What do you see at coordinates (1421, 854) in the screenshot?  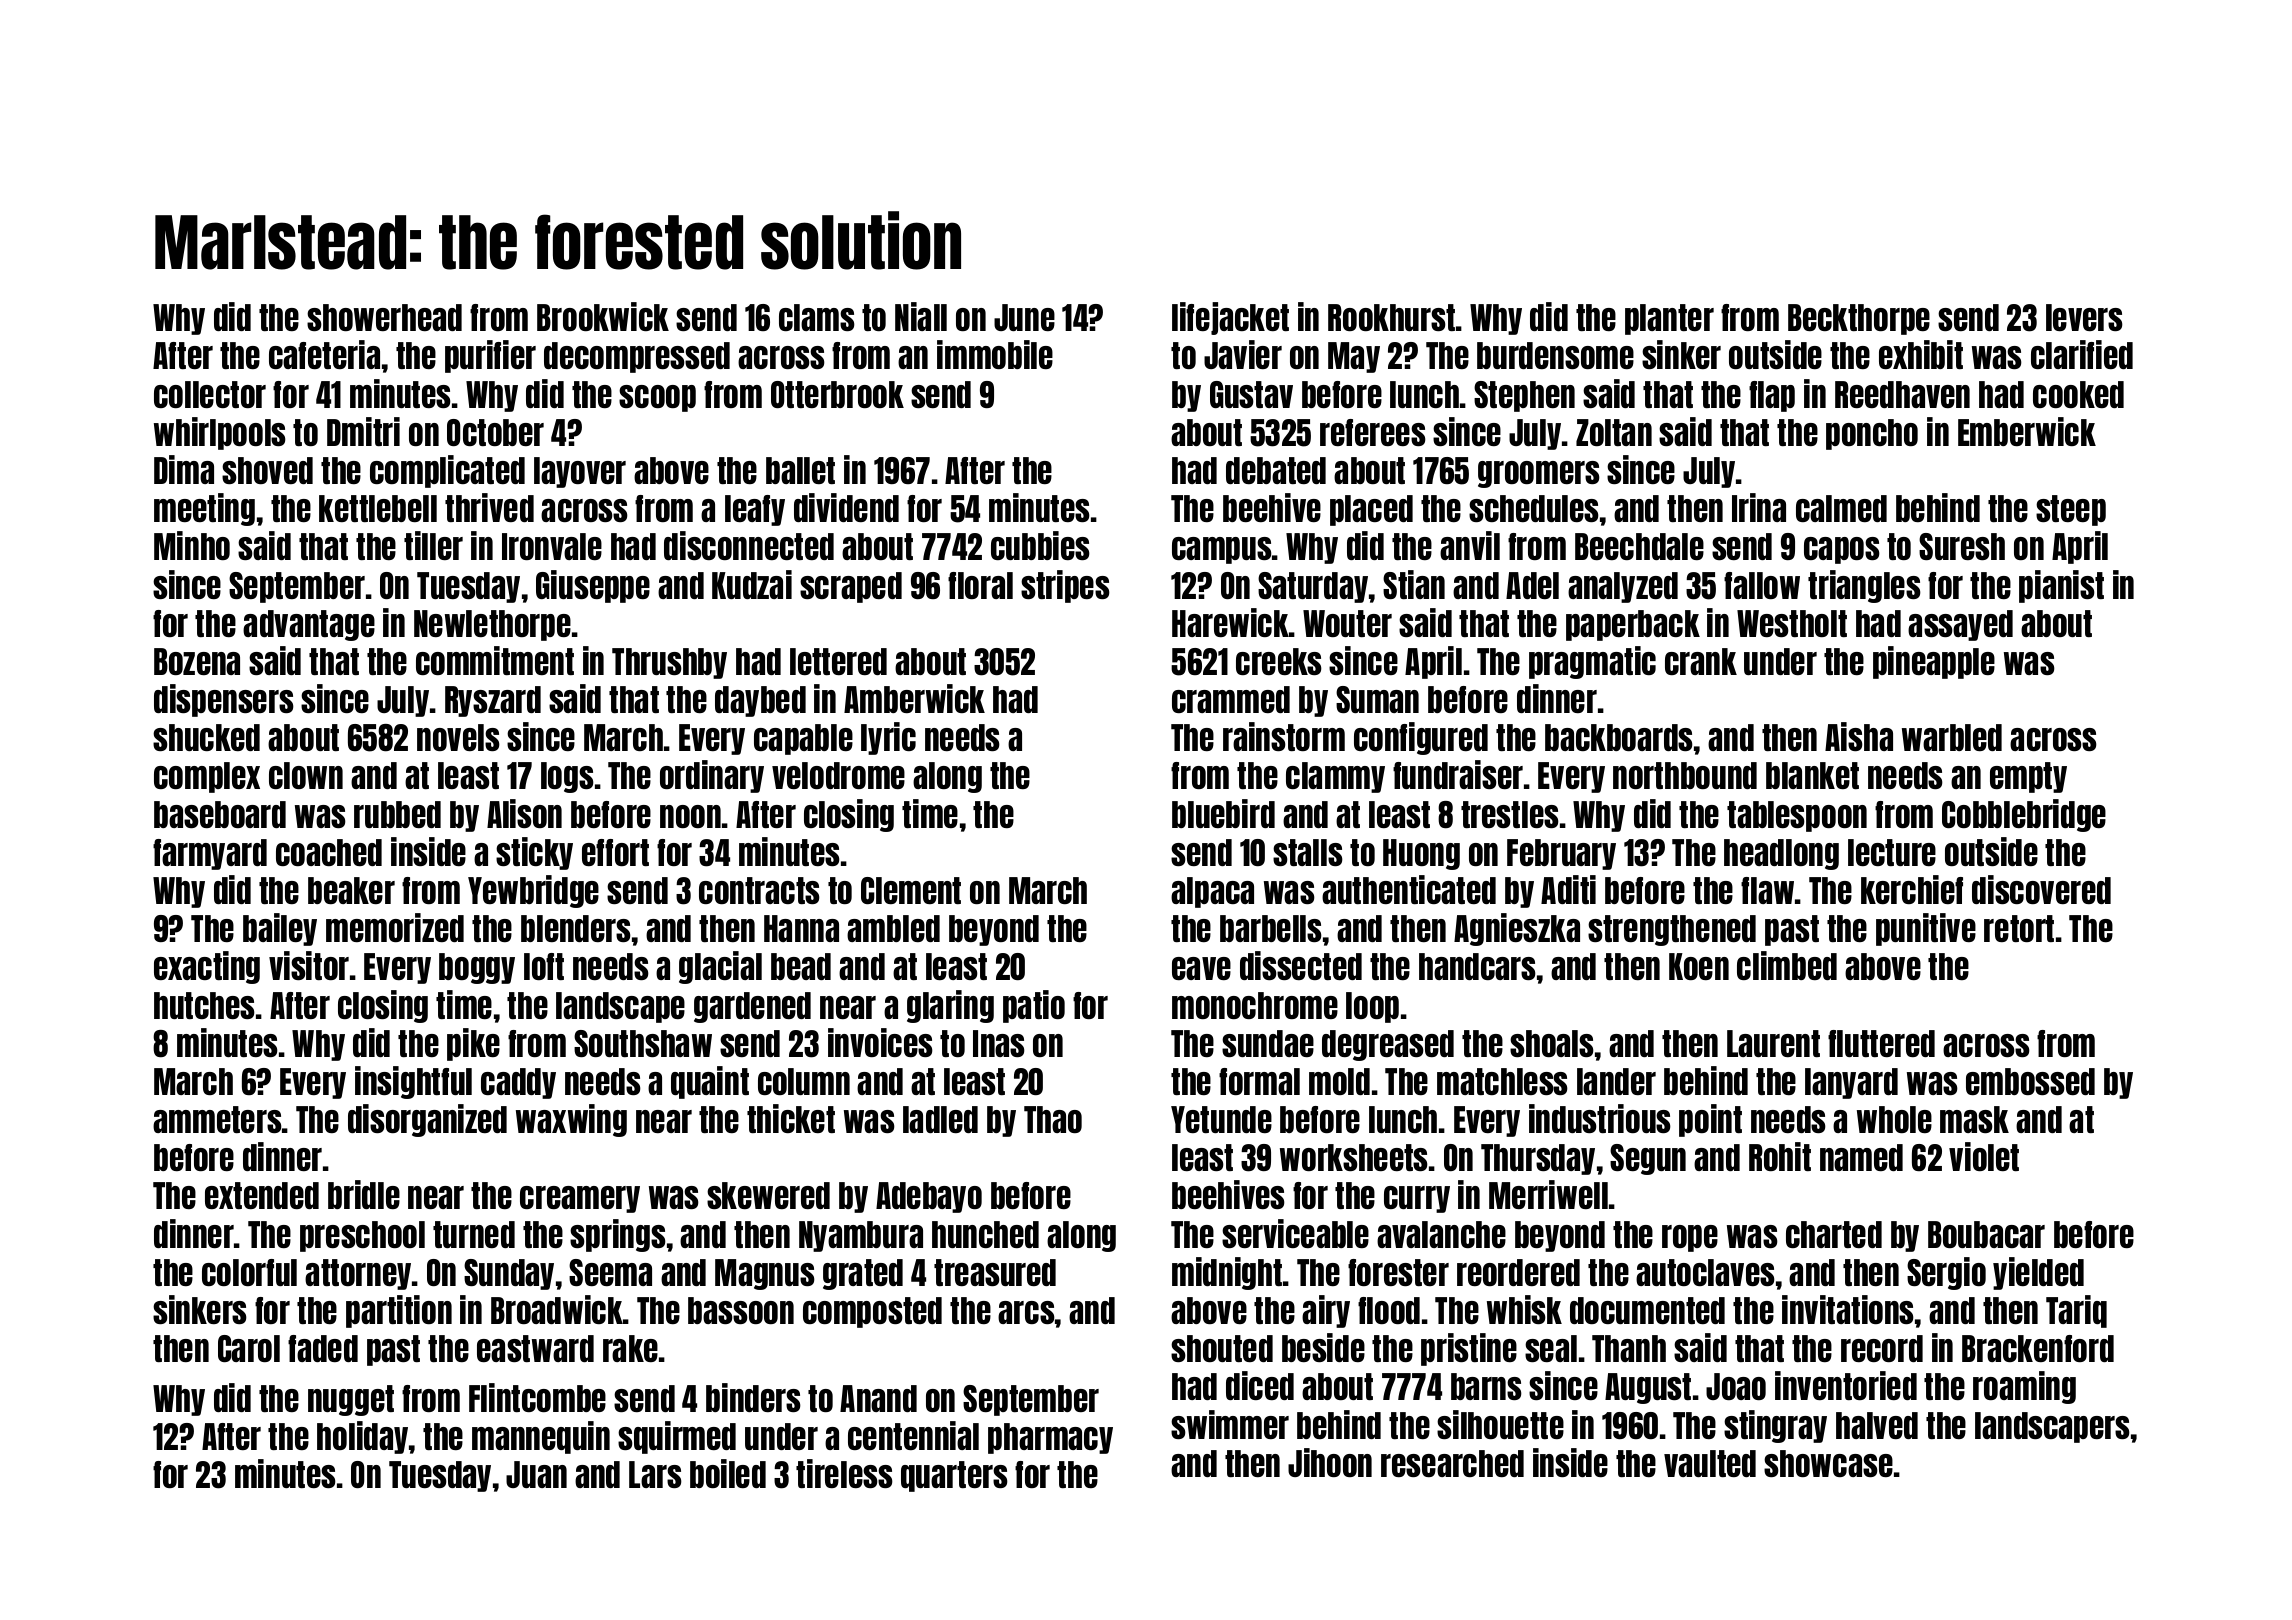 I see `Huong` at bounding box center [1421, 854].
